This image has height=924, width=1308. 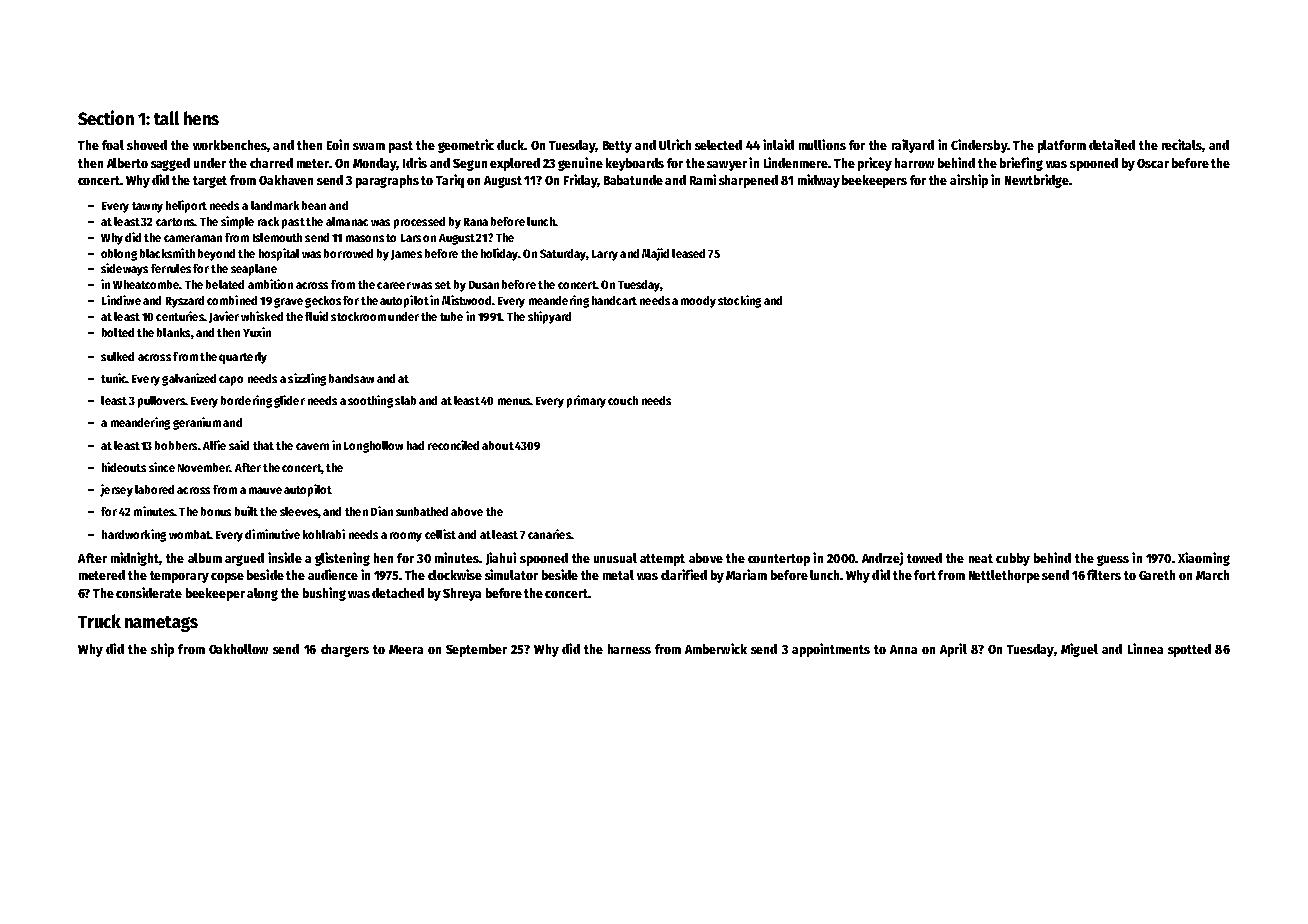 I want to click on towed, so click(x=924, y=558).
